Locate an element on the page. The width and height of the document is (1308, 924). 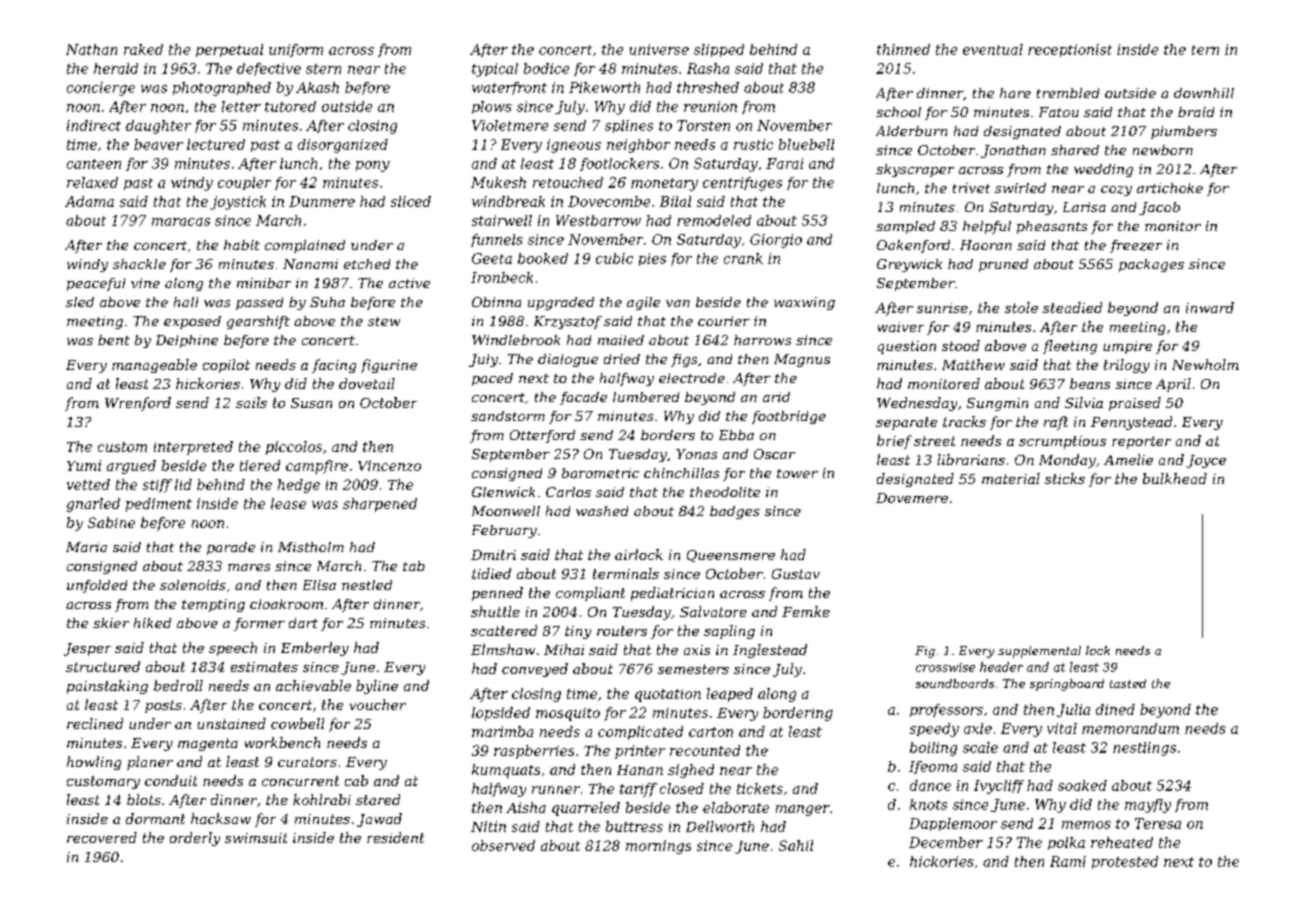
Violetmere is located at coordinates (510, 125).
